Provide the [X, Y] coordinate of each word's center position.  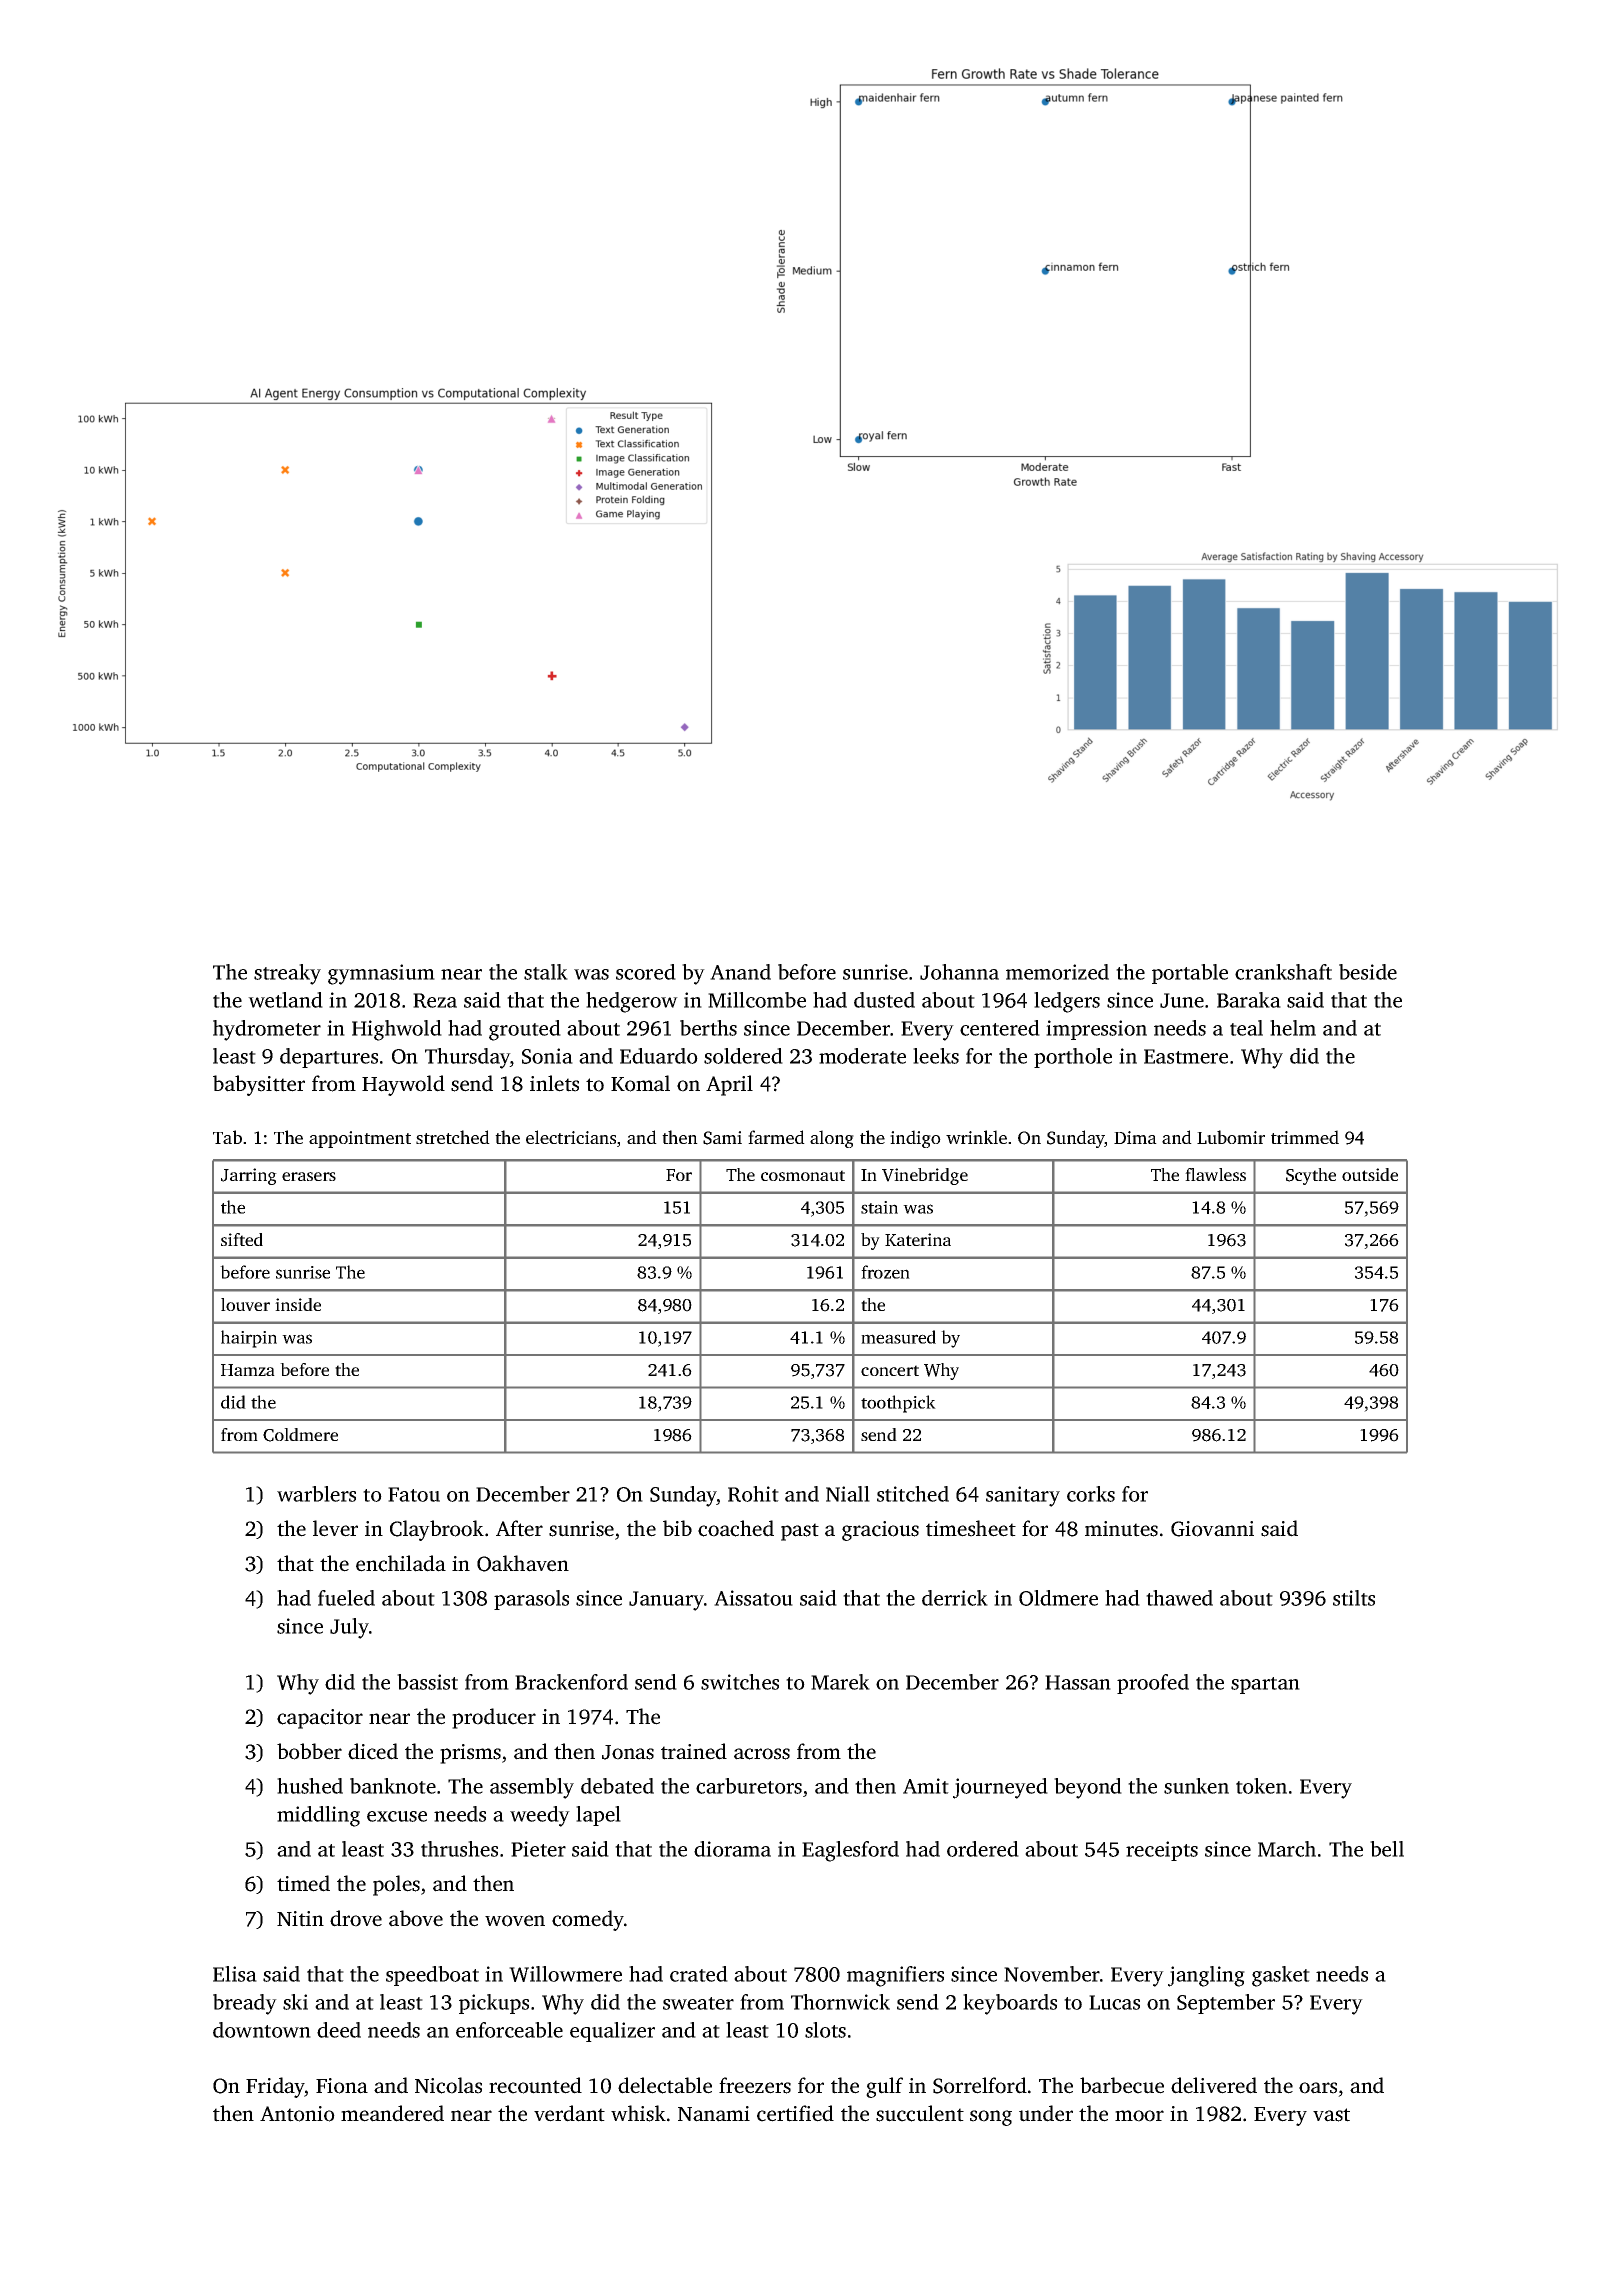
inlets [554, 1083]
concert [890, 1370]
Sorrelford [980, 2085]
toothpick [898, 1404]
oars [1318, 2088]
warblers [316, 1494]
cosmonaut [803, 1175]
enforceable [509, 2030]
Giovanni [1212, 1529]
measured [898, 1337]
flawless [1215, 1174]
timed [303, 1883]
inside [298, 1304]
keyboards [1010, 2004]
